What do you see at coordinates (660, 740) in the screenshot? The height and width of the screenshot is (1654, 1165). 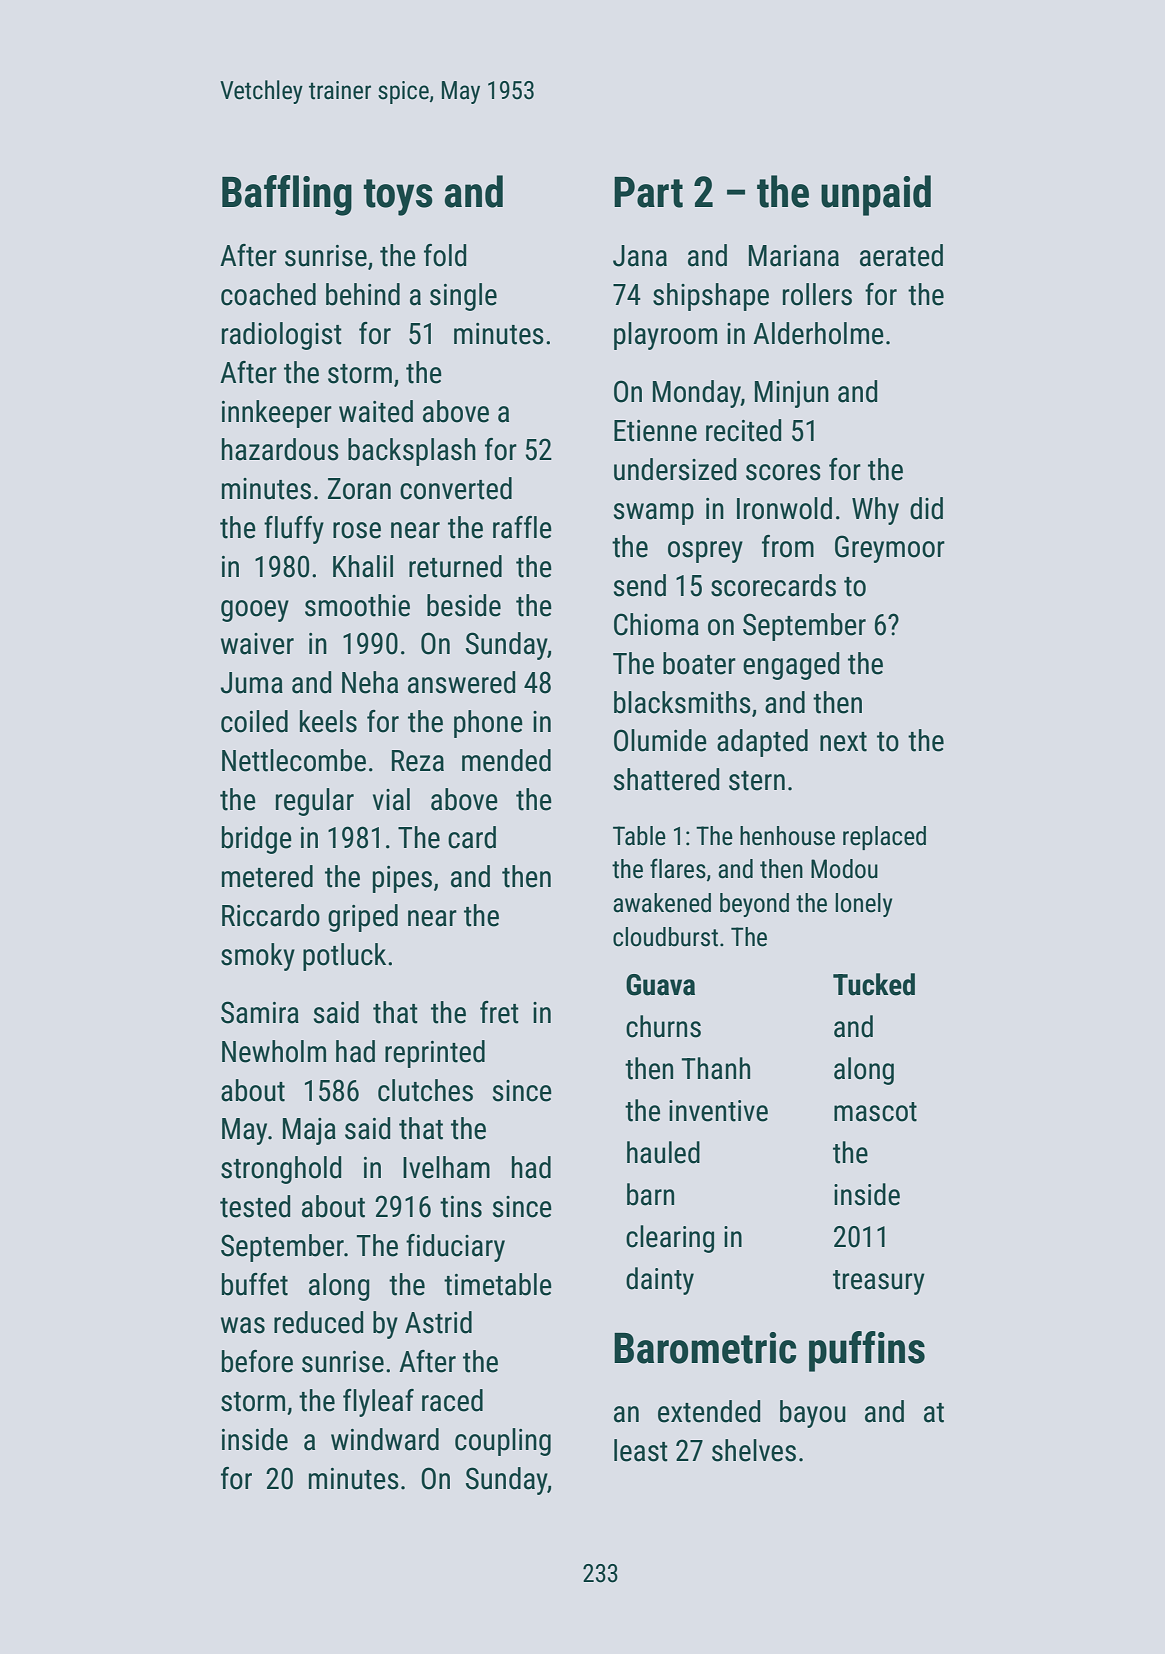 I see `Olumide` at bounding box center [660, 740].
